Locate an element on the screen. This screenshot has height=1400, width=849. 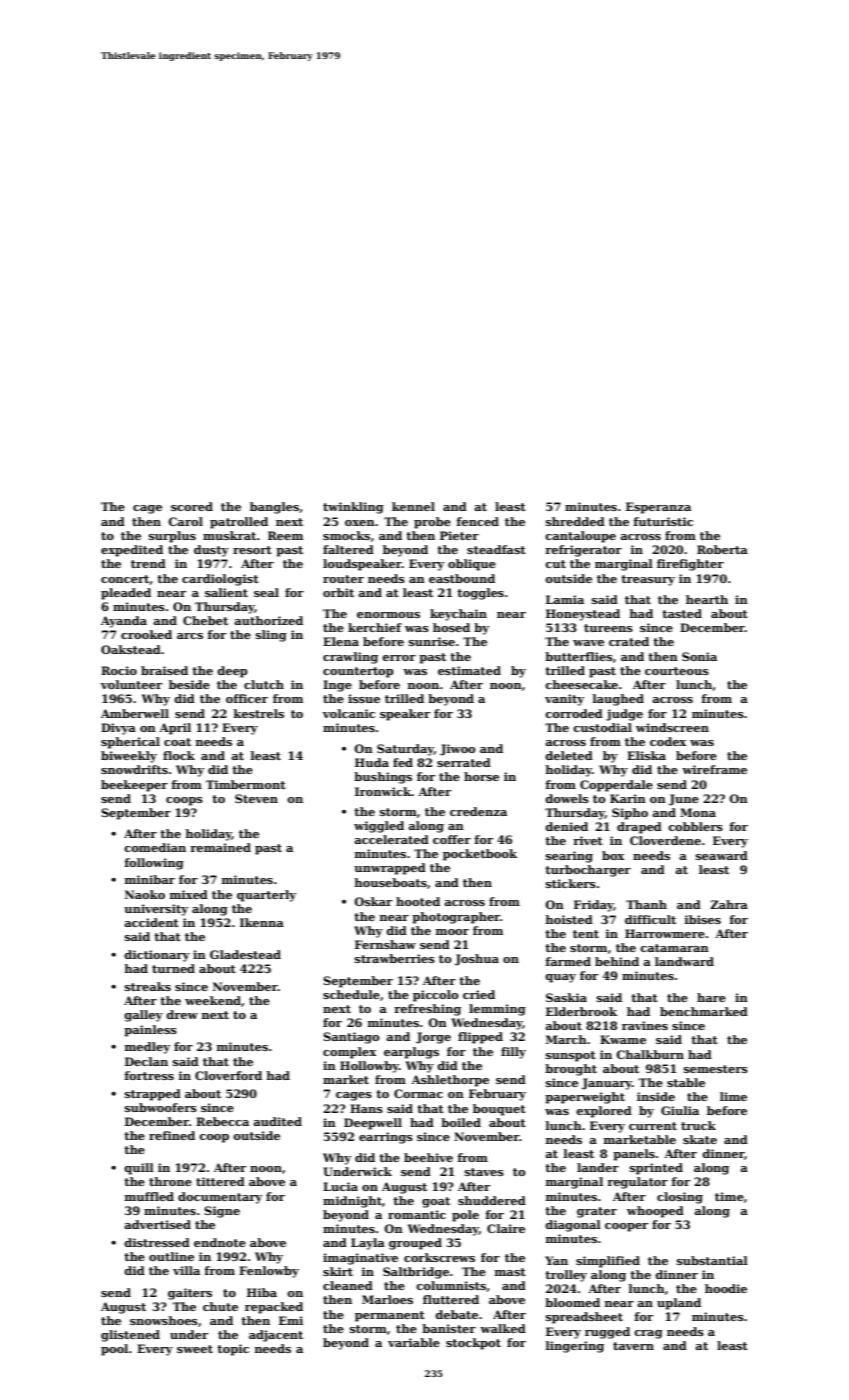
audited is located at coordinates (277, 1121).
